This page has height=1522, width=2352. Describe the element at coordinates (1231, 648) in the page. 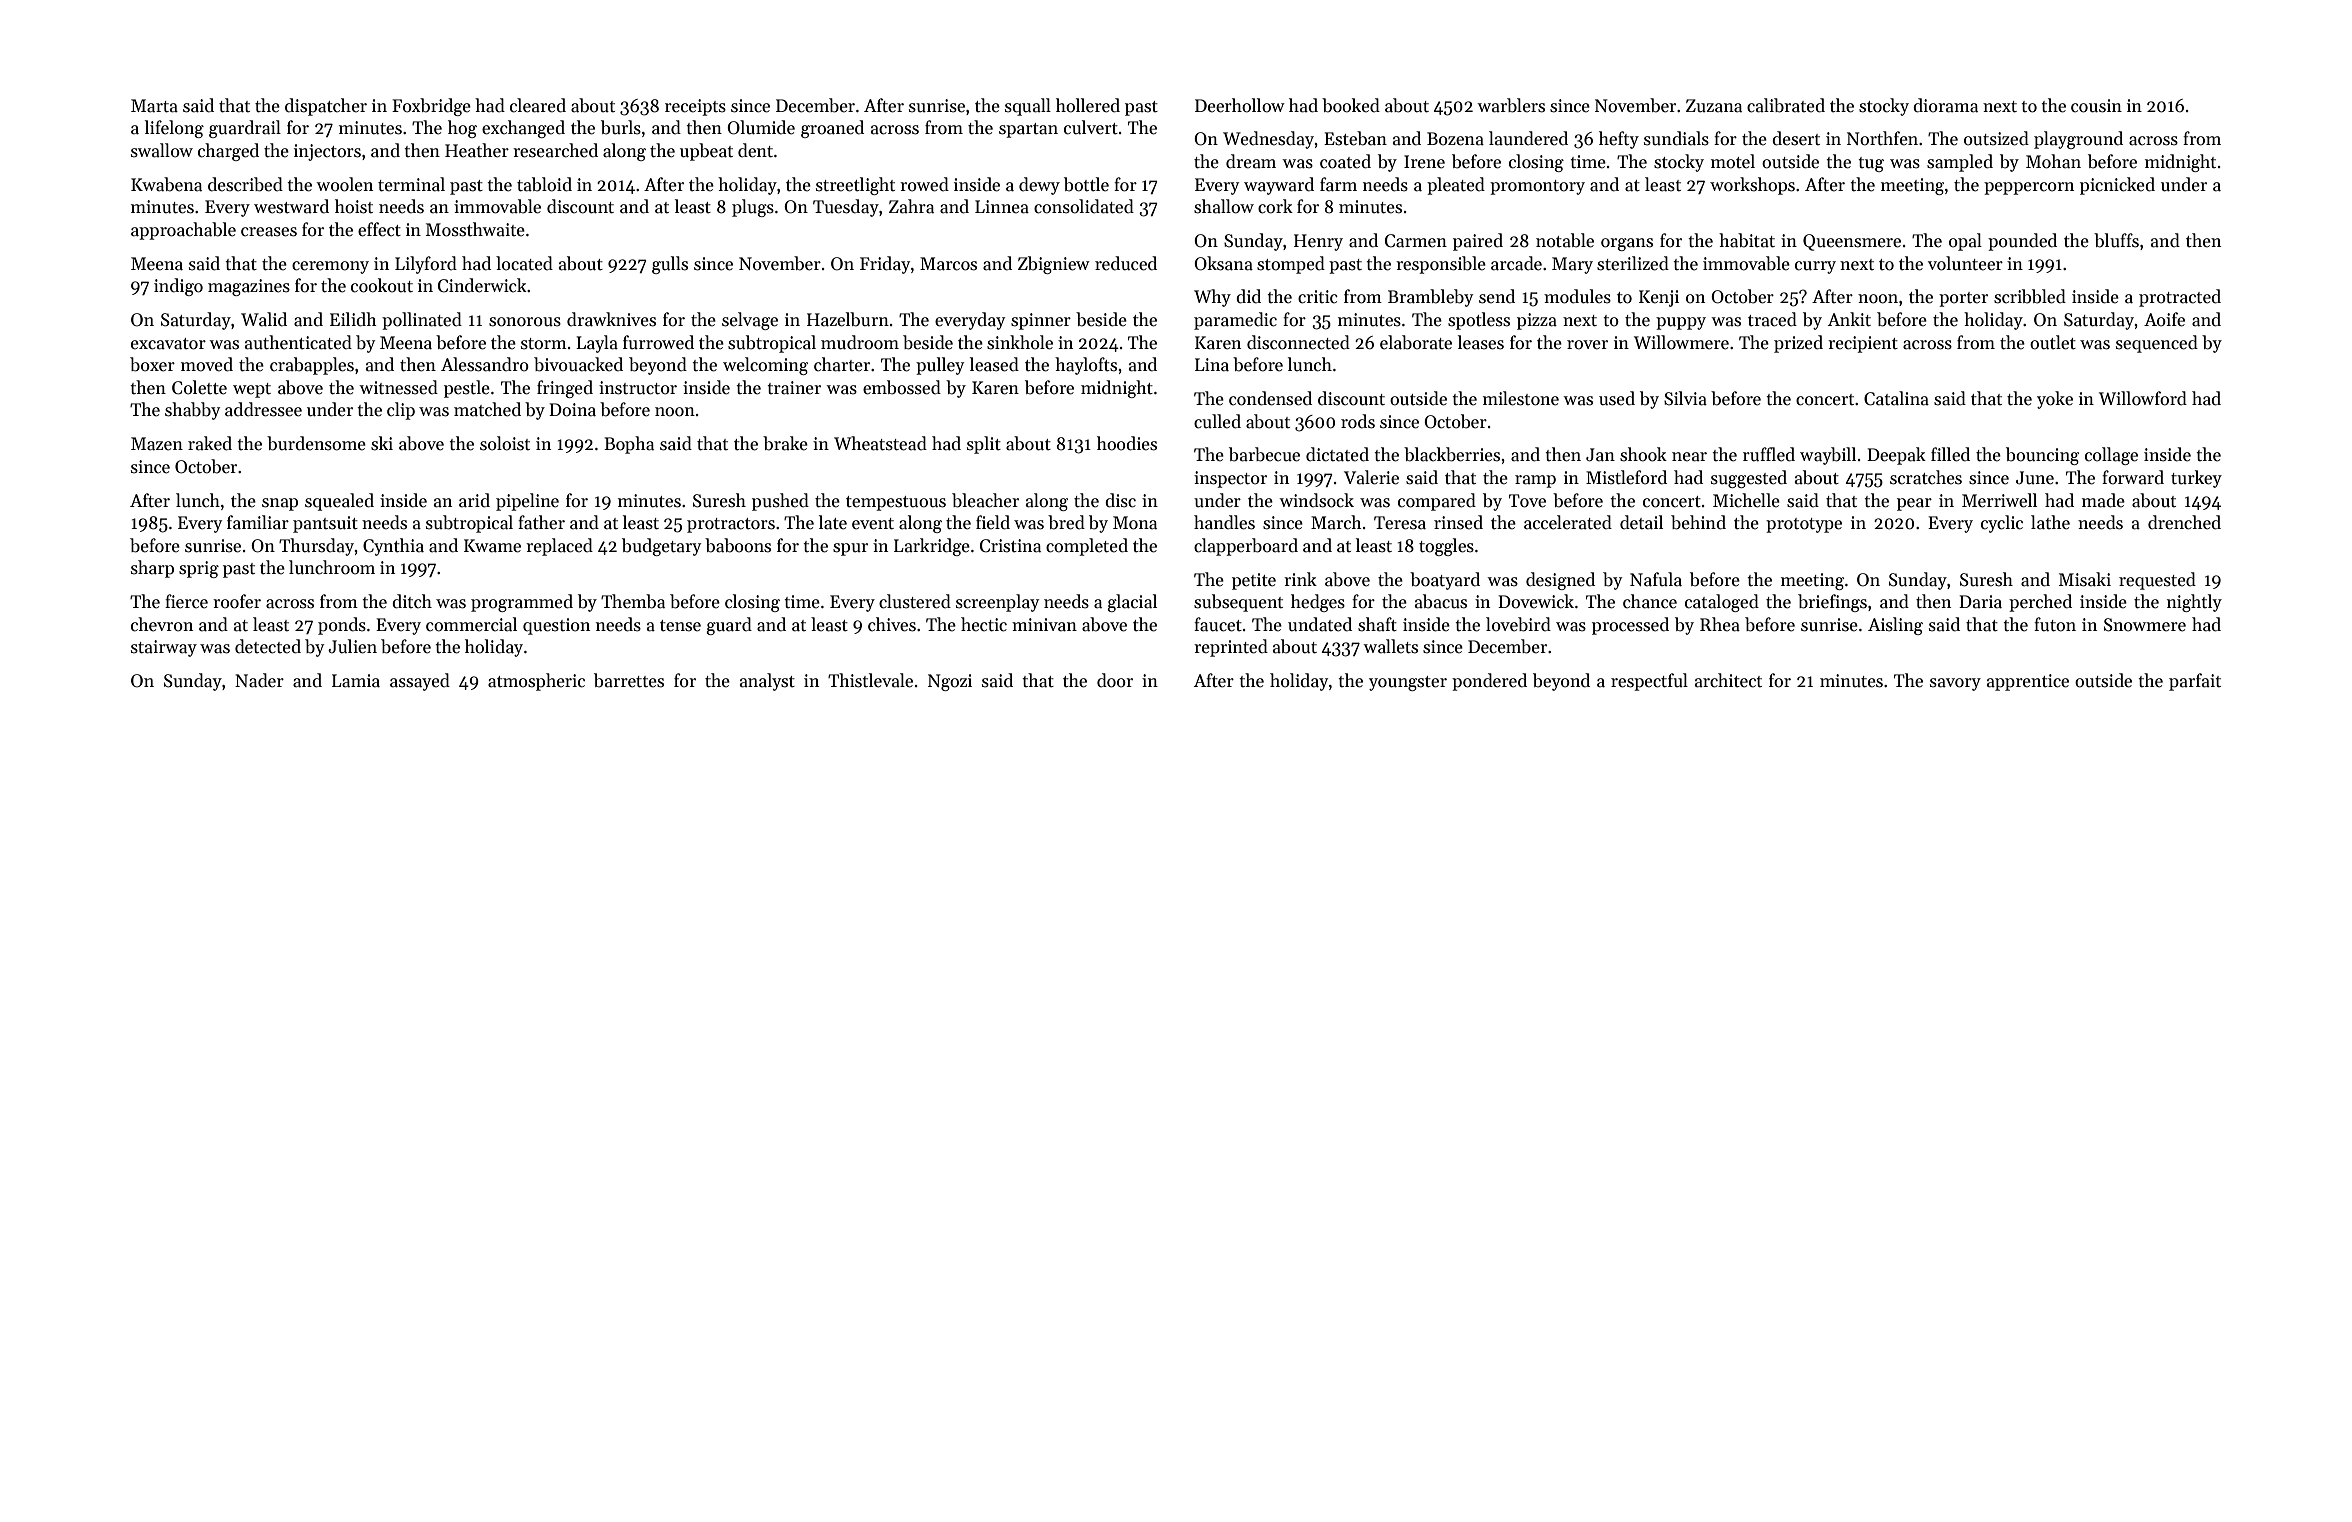

I see `reprinted` at that location.
